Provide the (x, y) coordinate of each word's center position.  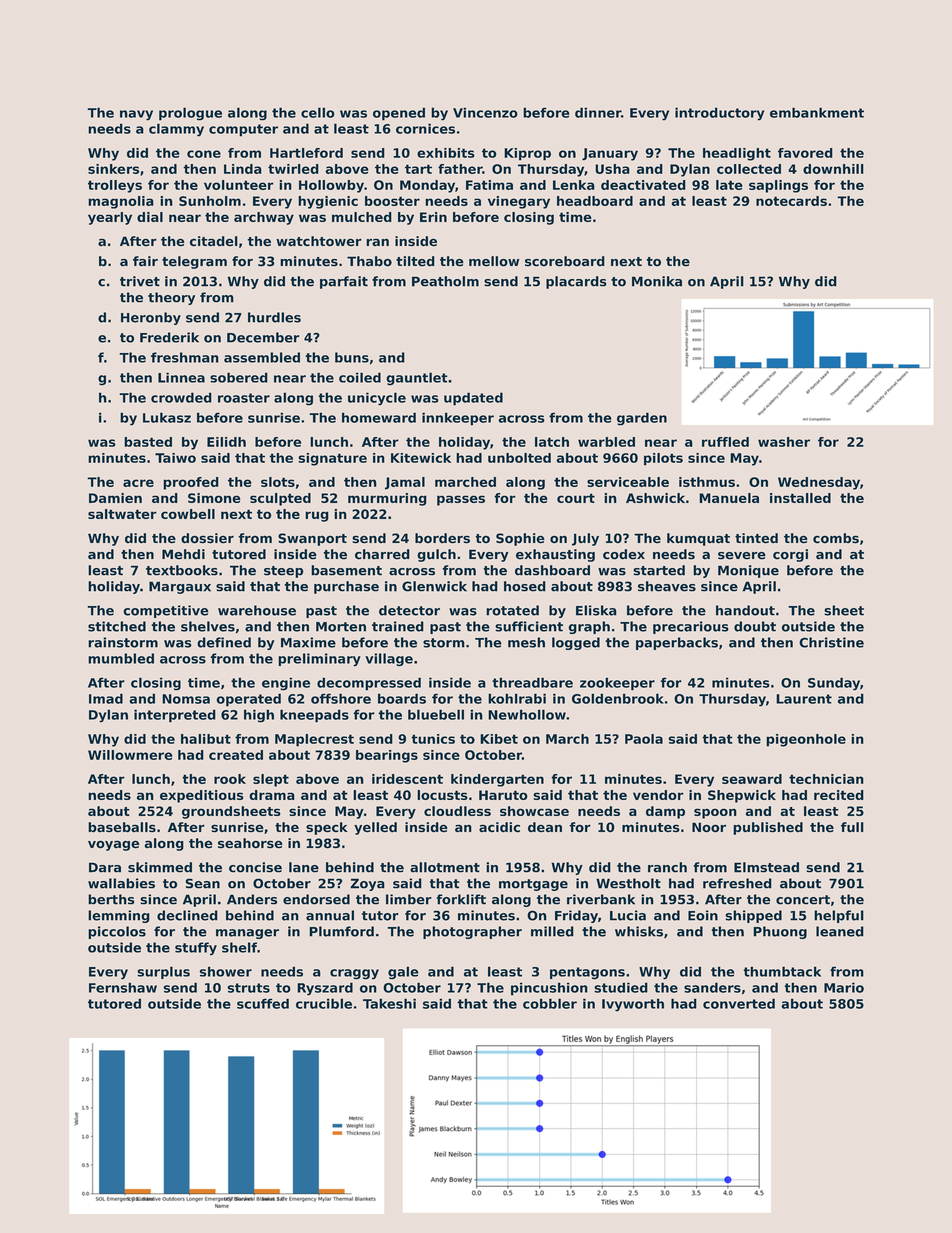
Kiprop (527, 154)
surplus (163, 972)
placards (576, 282)
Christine (831, 642)
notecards (791, 201)
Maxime (308, 642)
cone (204, 154)
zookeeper (617, 684)
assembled (262, 357)
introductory (719, 114)
